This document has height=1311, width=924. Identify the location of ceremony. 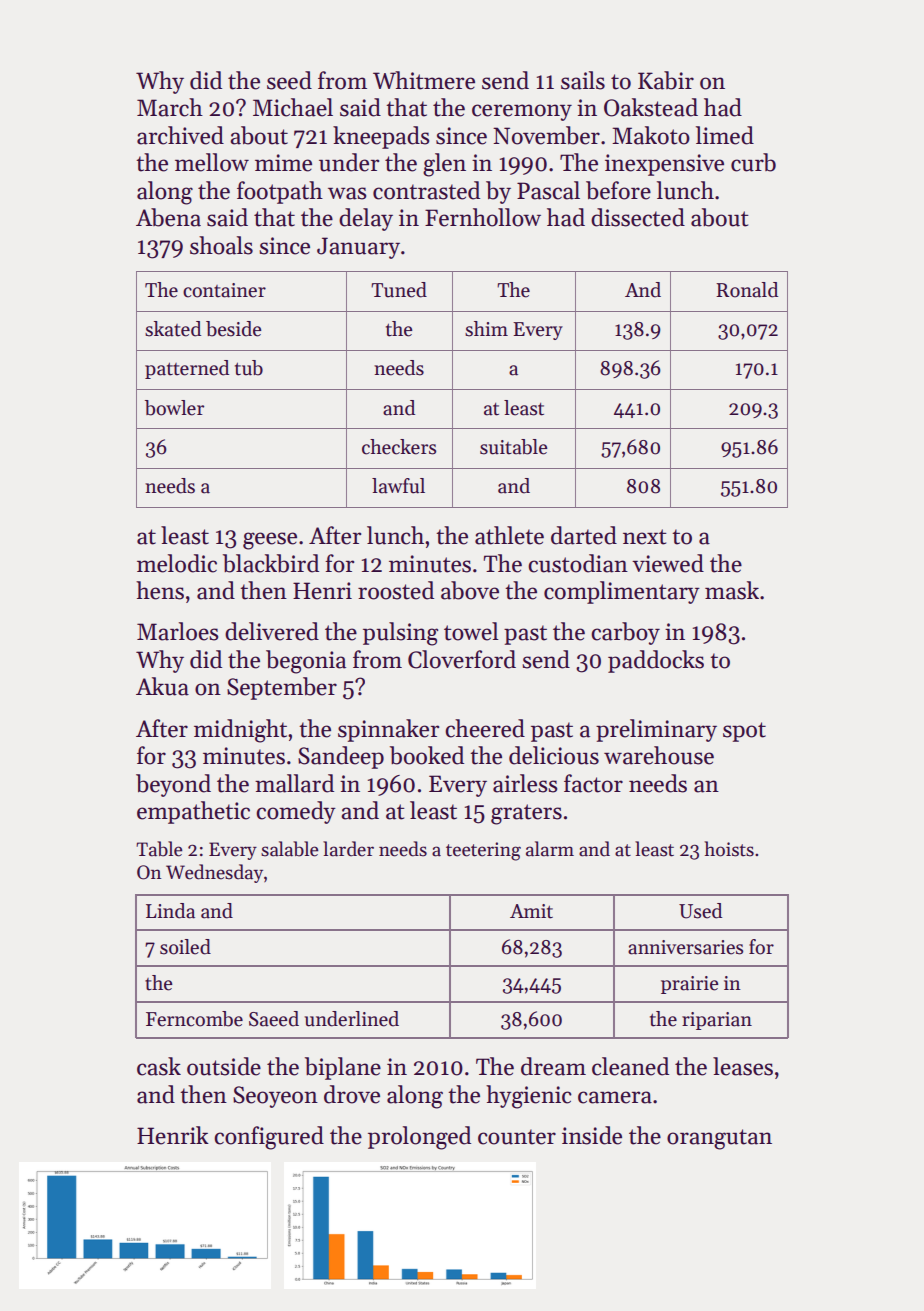
(522, 112).
